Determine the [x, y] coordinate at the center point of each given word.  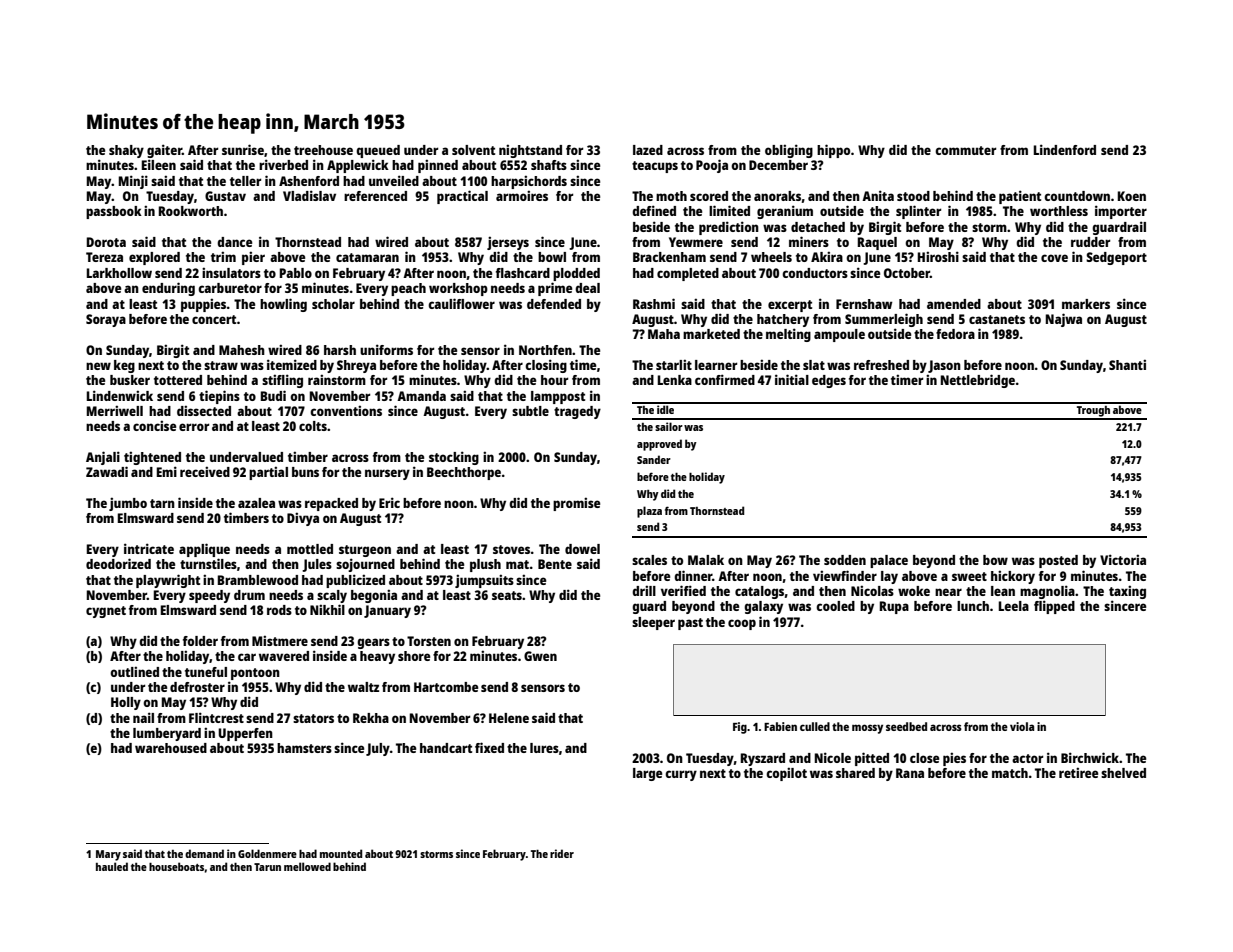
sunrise [243, 149]
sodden [845, 560]
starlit [674, 364]
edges [829, 381]
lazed [648, 150]
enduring [168, 289]
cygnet [106, 612]
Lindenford [1065, 149]
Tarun [267, 867]
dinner [693, 575]
